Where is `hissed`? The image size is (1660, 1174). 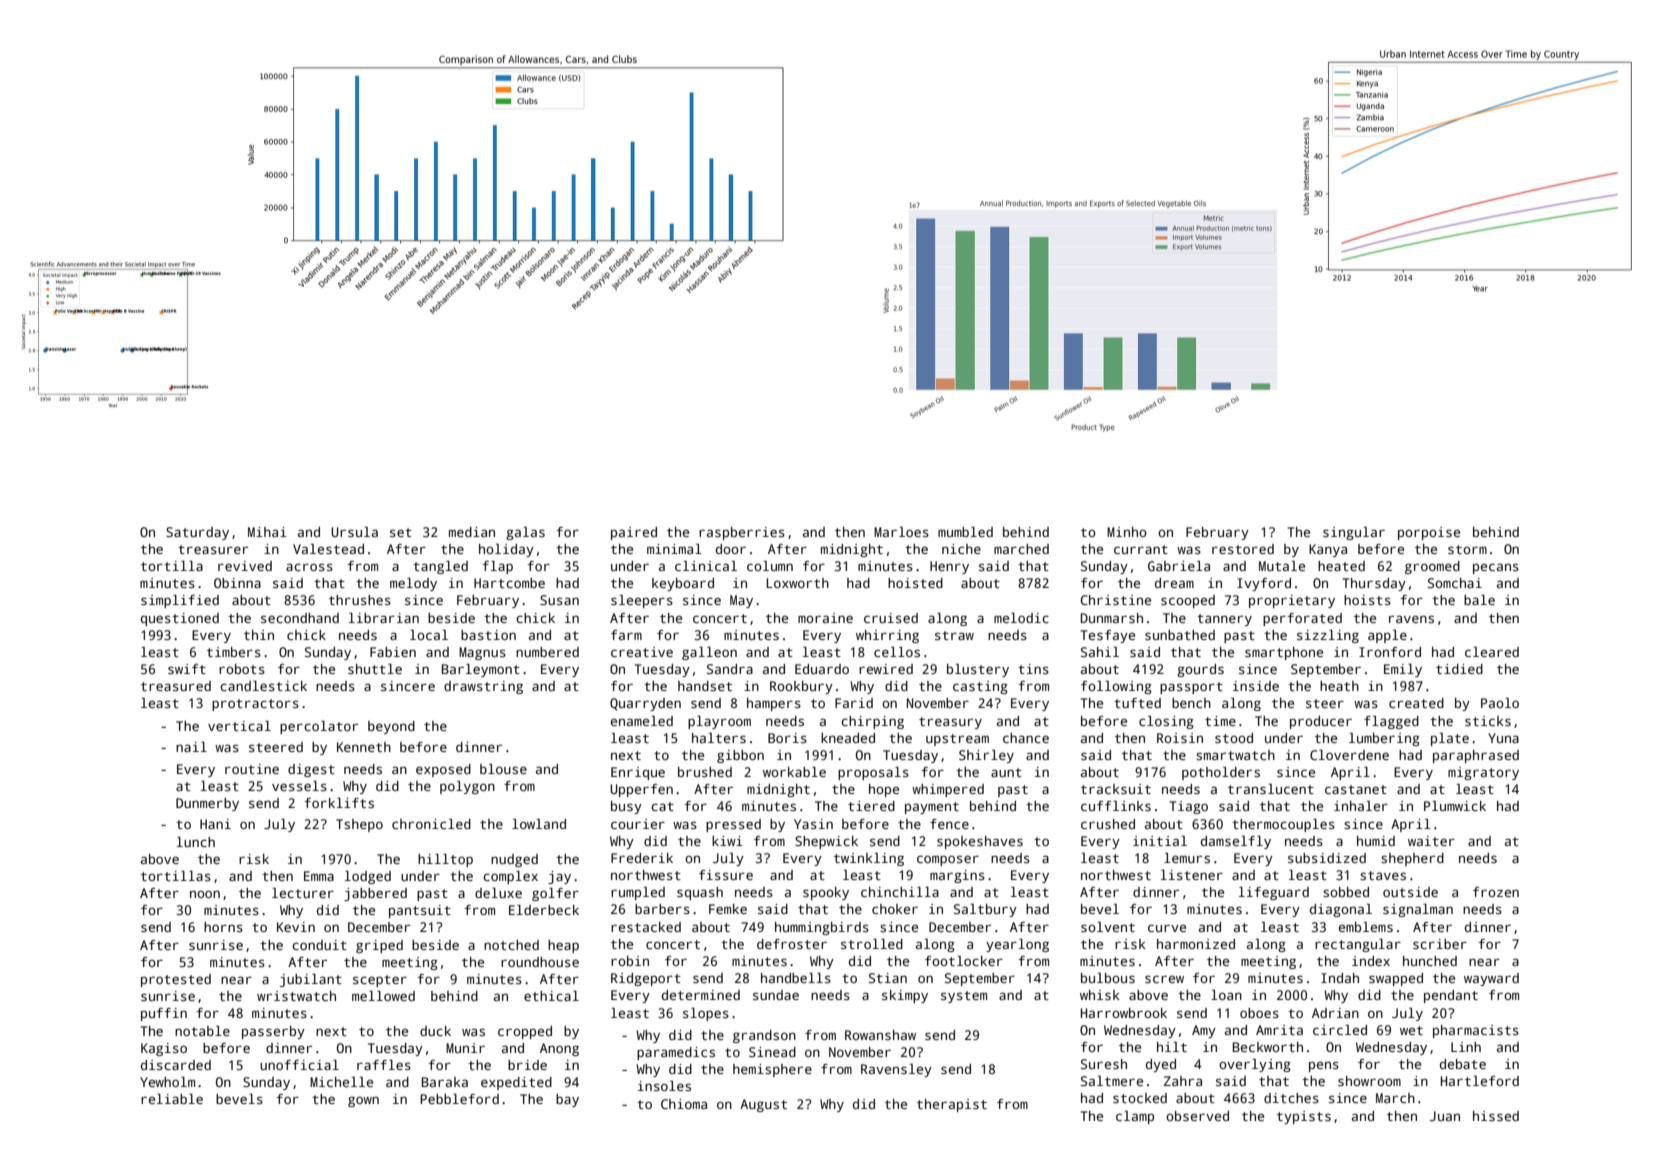 hissed is located at coordinates (1496, 1116).
